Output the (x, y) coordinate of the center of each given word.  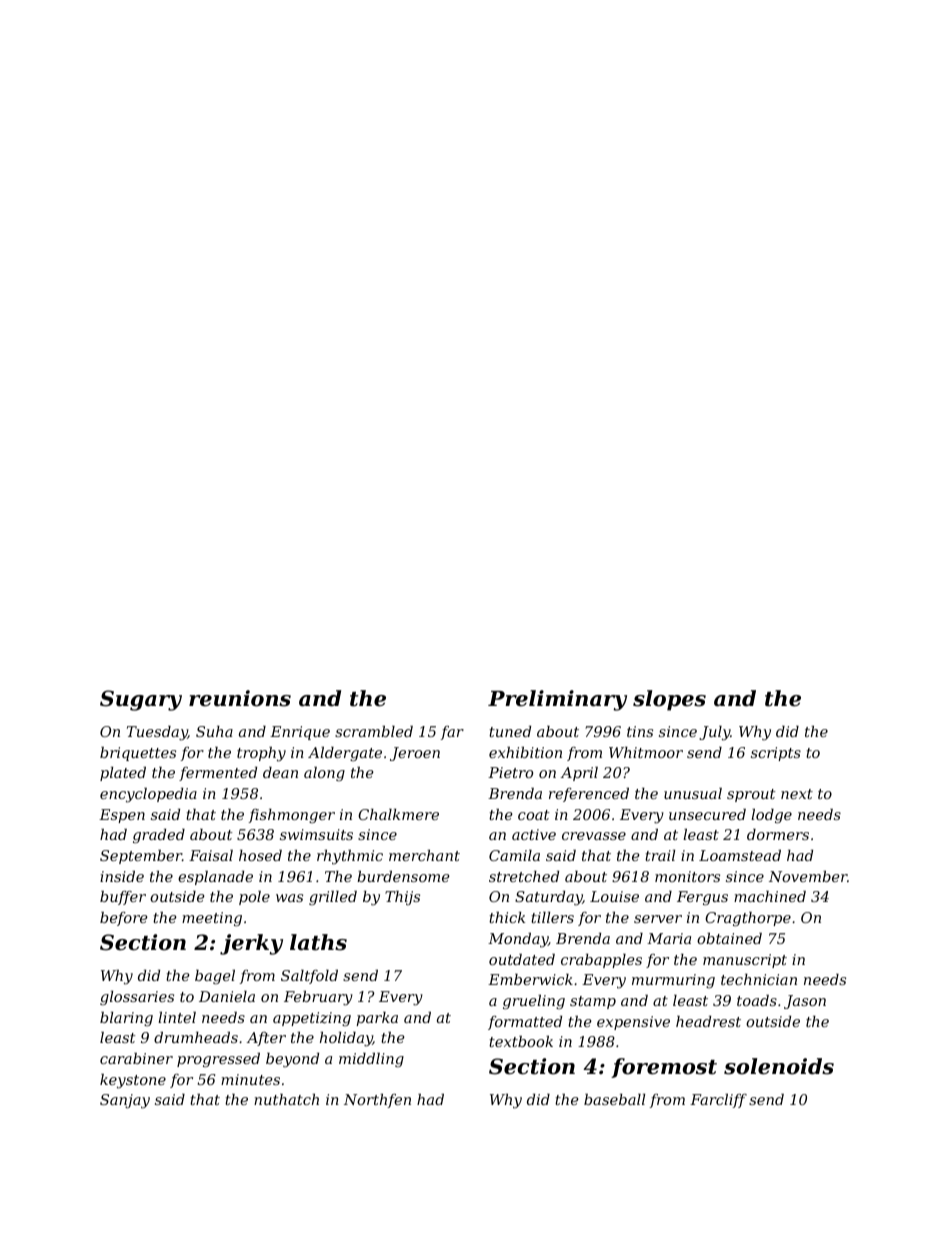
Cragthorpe (748, 919)
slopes (669, 700)
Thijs (402, 898)
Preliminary (557, 700)
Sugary (141, 700)
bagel (215, 977)
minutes (250, 1079)
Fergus (702, 898)
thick (507, 917)
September (141, 857)
